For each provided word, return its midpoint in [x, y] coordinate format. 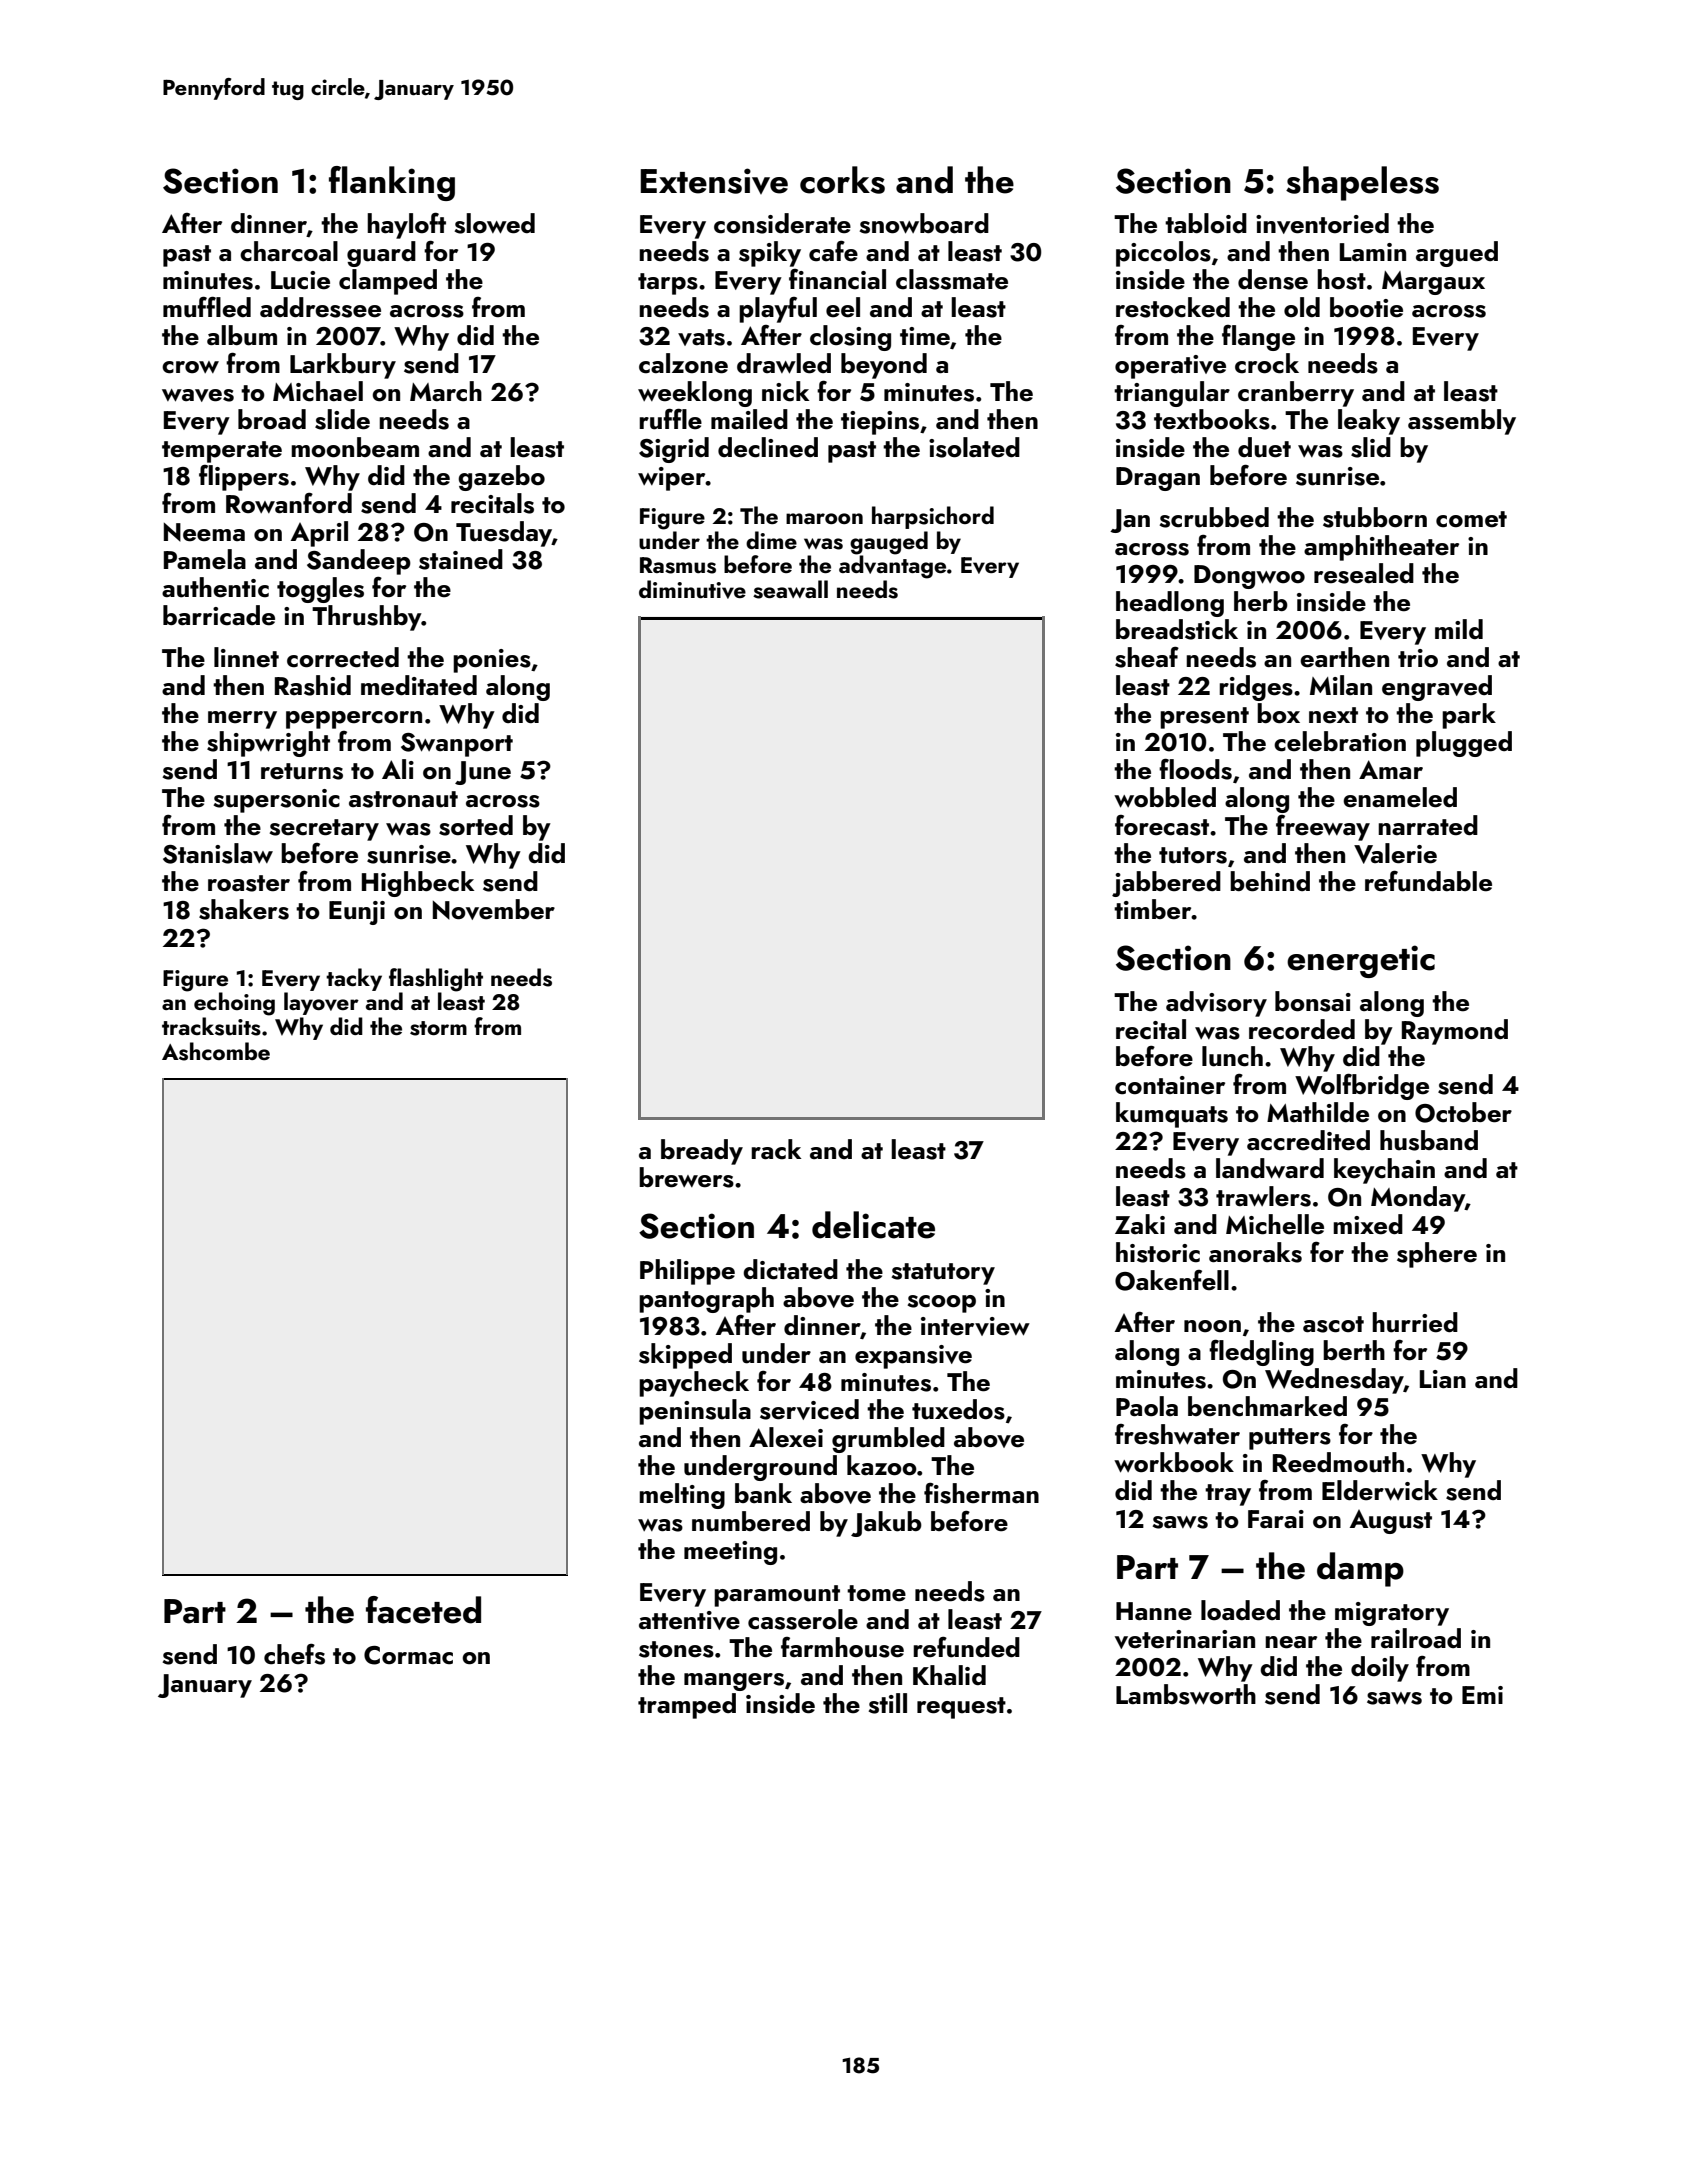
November [494, 909]
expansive [913, 1357]
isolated [974, 447]
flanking [392, 183]
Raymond [1455, 1032]
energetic [1361, 961]
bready [702, 1152]
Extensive [714, 181]
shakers [244, 909]
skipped [685, 1356]
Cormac [408, 1655]
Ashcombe [216, 1051]
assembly [1462, 422]
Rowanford [289, 503]
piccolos [1163, 254]
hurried [1415, 1322]
